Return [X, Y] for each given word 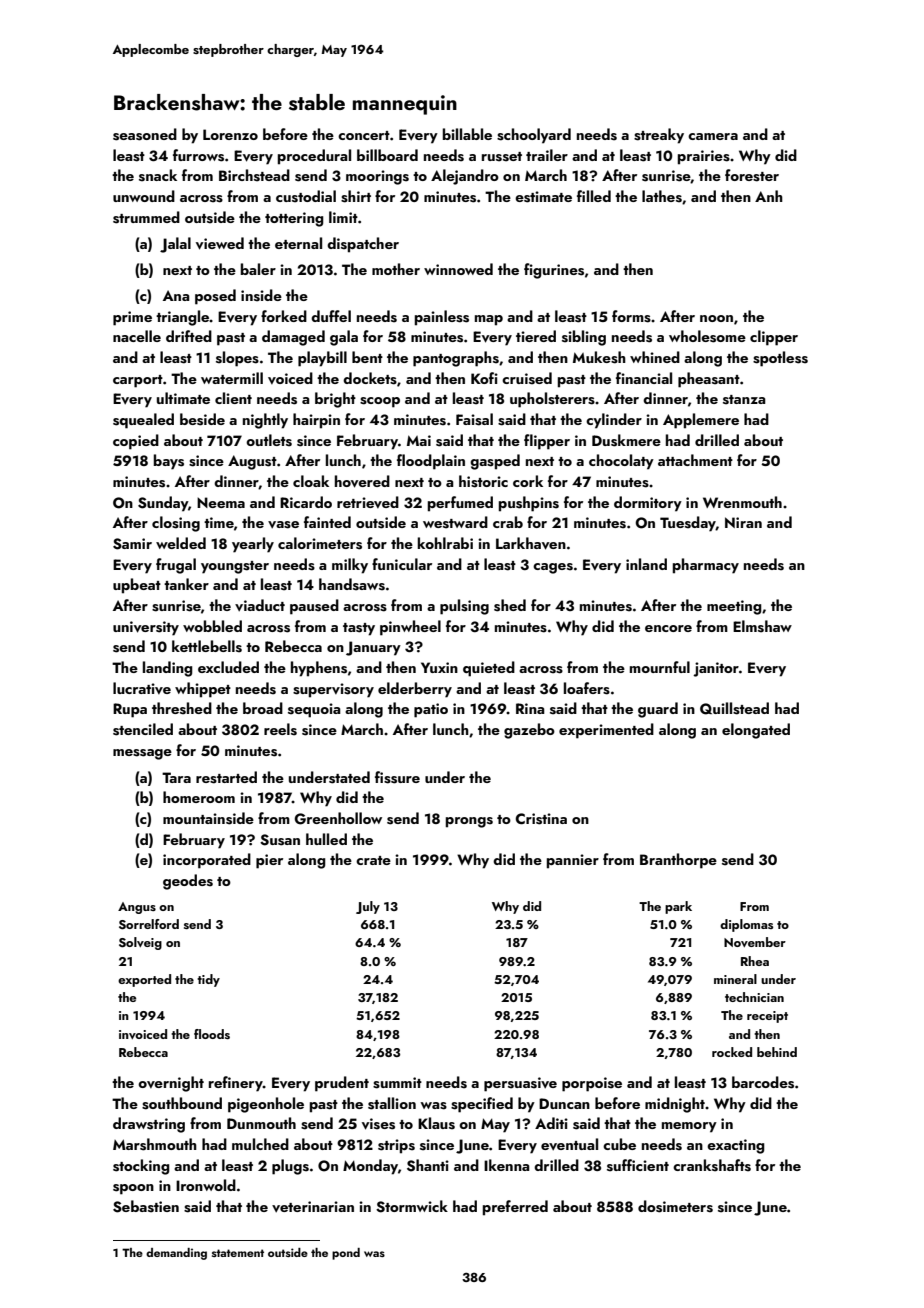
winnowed [458, 269]
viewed [220, 243]
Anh [769, 196]
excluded [228, 667]
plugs [290, 1167]
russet [502, 157]
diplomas [746, 925]
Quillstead [734, 708]
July [368, 907]
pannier [573, 861]
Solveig [140, 943]
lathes [662, 196]
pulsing [464, 607]
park [678, 907]
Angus [137, 908]
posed [215, 297]
